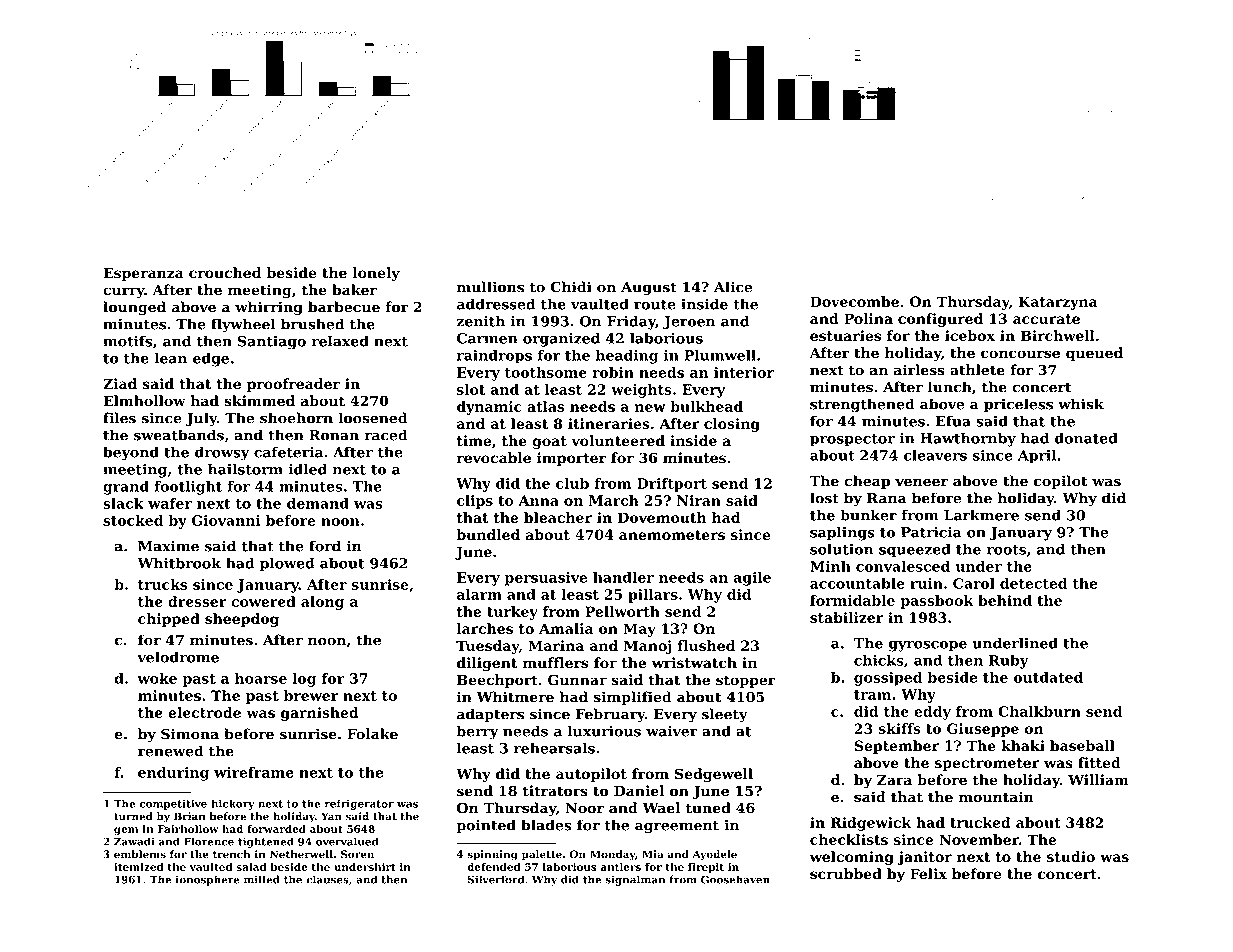  I want to click on files, so click(119, 418).
